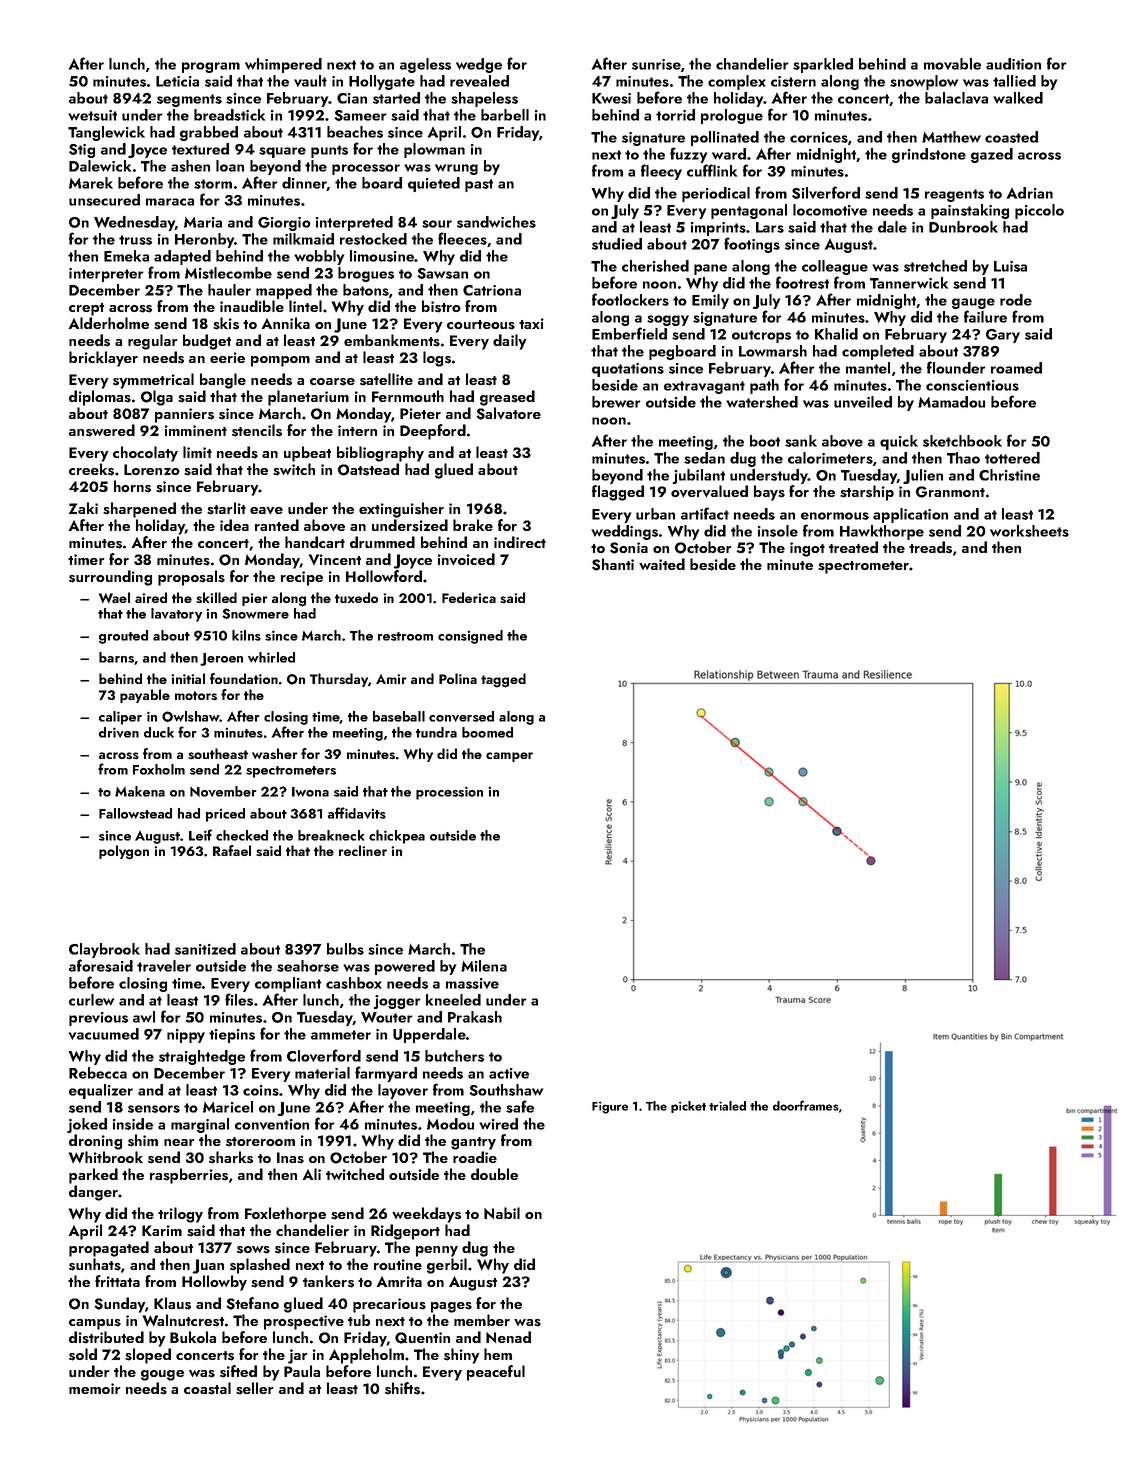 The width and height of the image is (1139, 1474). What do you see at coordinates (1013, 64) in the image?
I see `audition` at bounding box center [1013, 64].
